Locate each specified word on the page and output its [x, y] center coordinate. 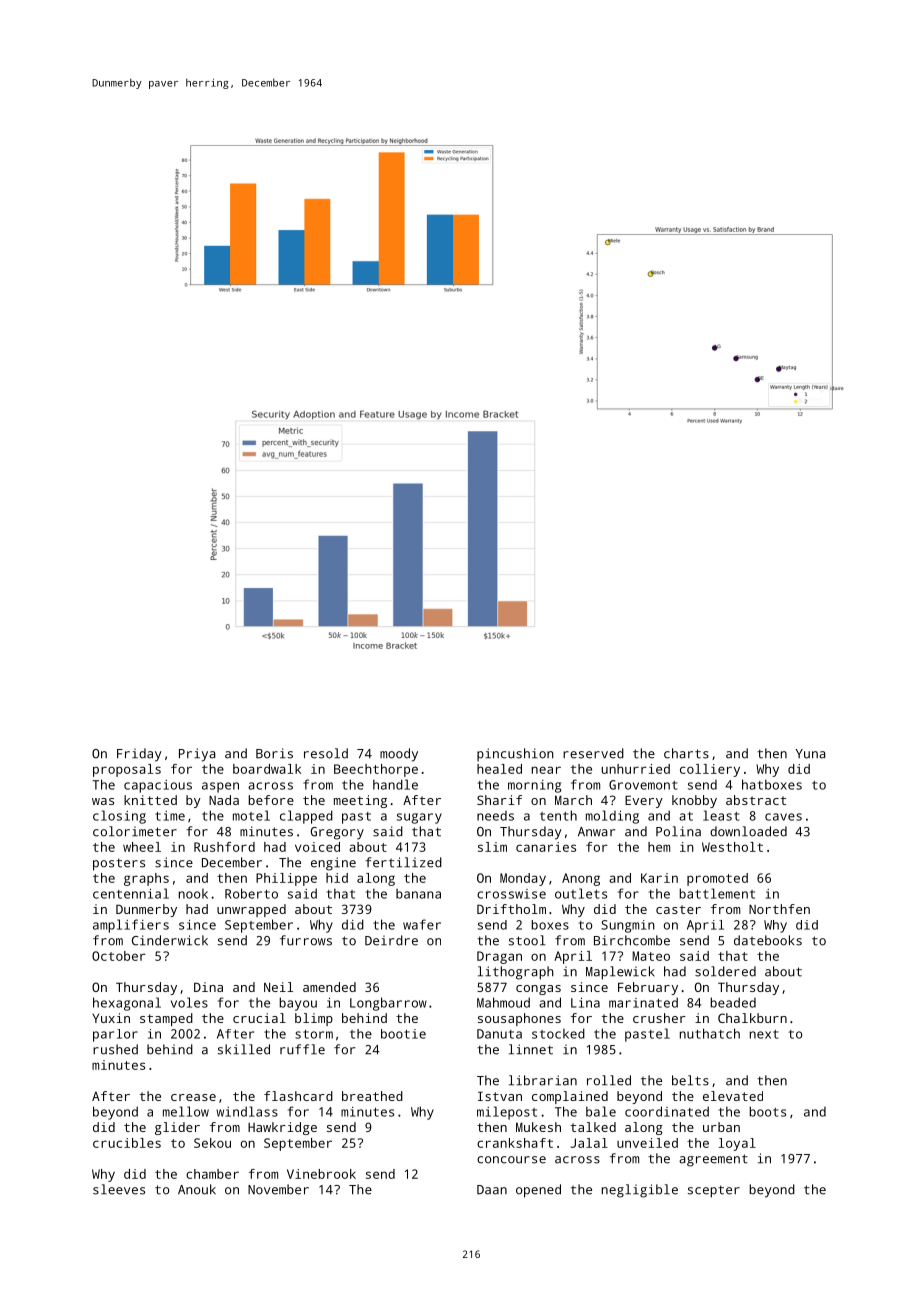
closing [119, 817]
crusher [659, 1018]
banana [418, 894]
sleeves [119, 1189]
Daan [492, 1190]
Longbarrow [388, 1004]
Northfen [779, 909]
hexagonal [127, 1004]
